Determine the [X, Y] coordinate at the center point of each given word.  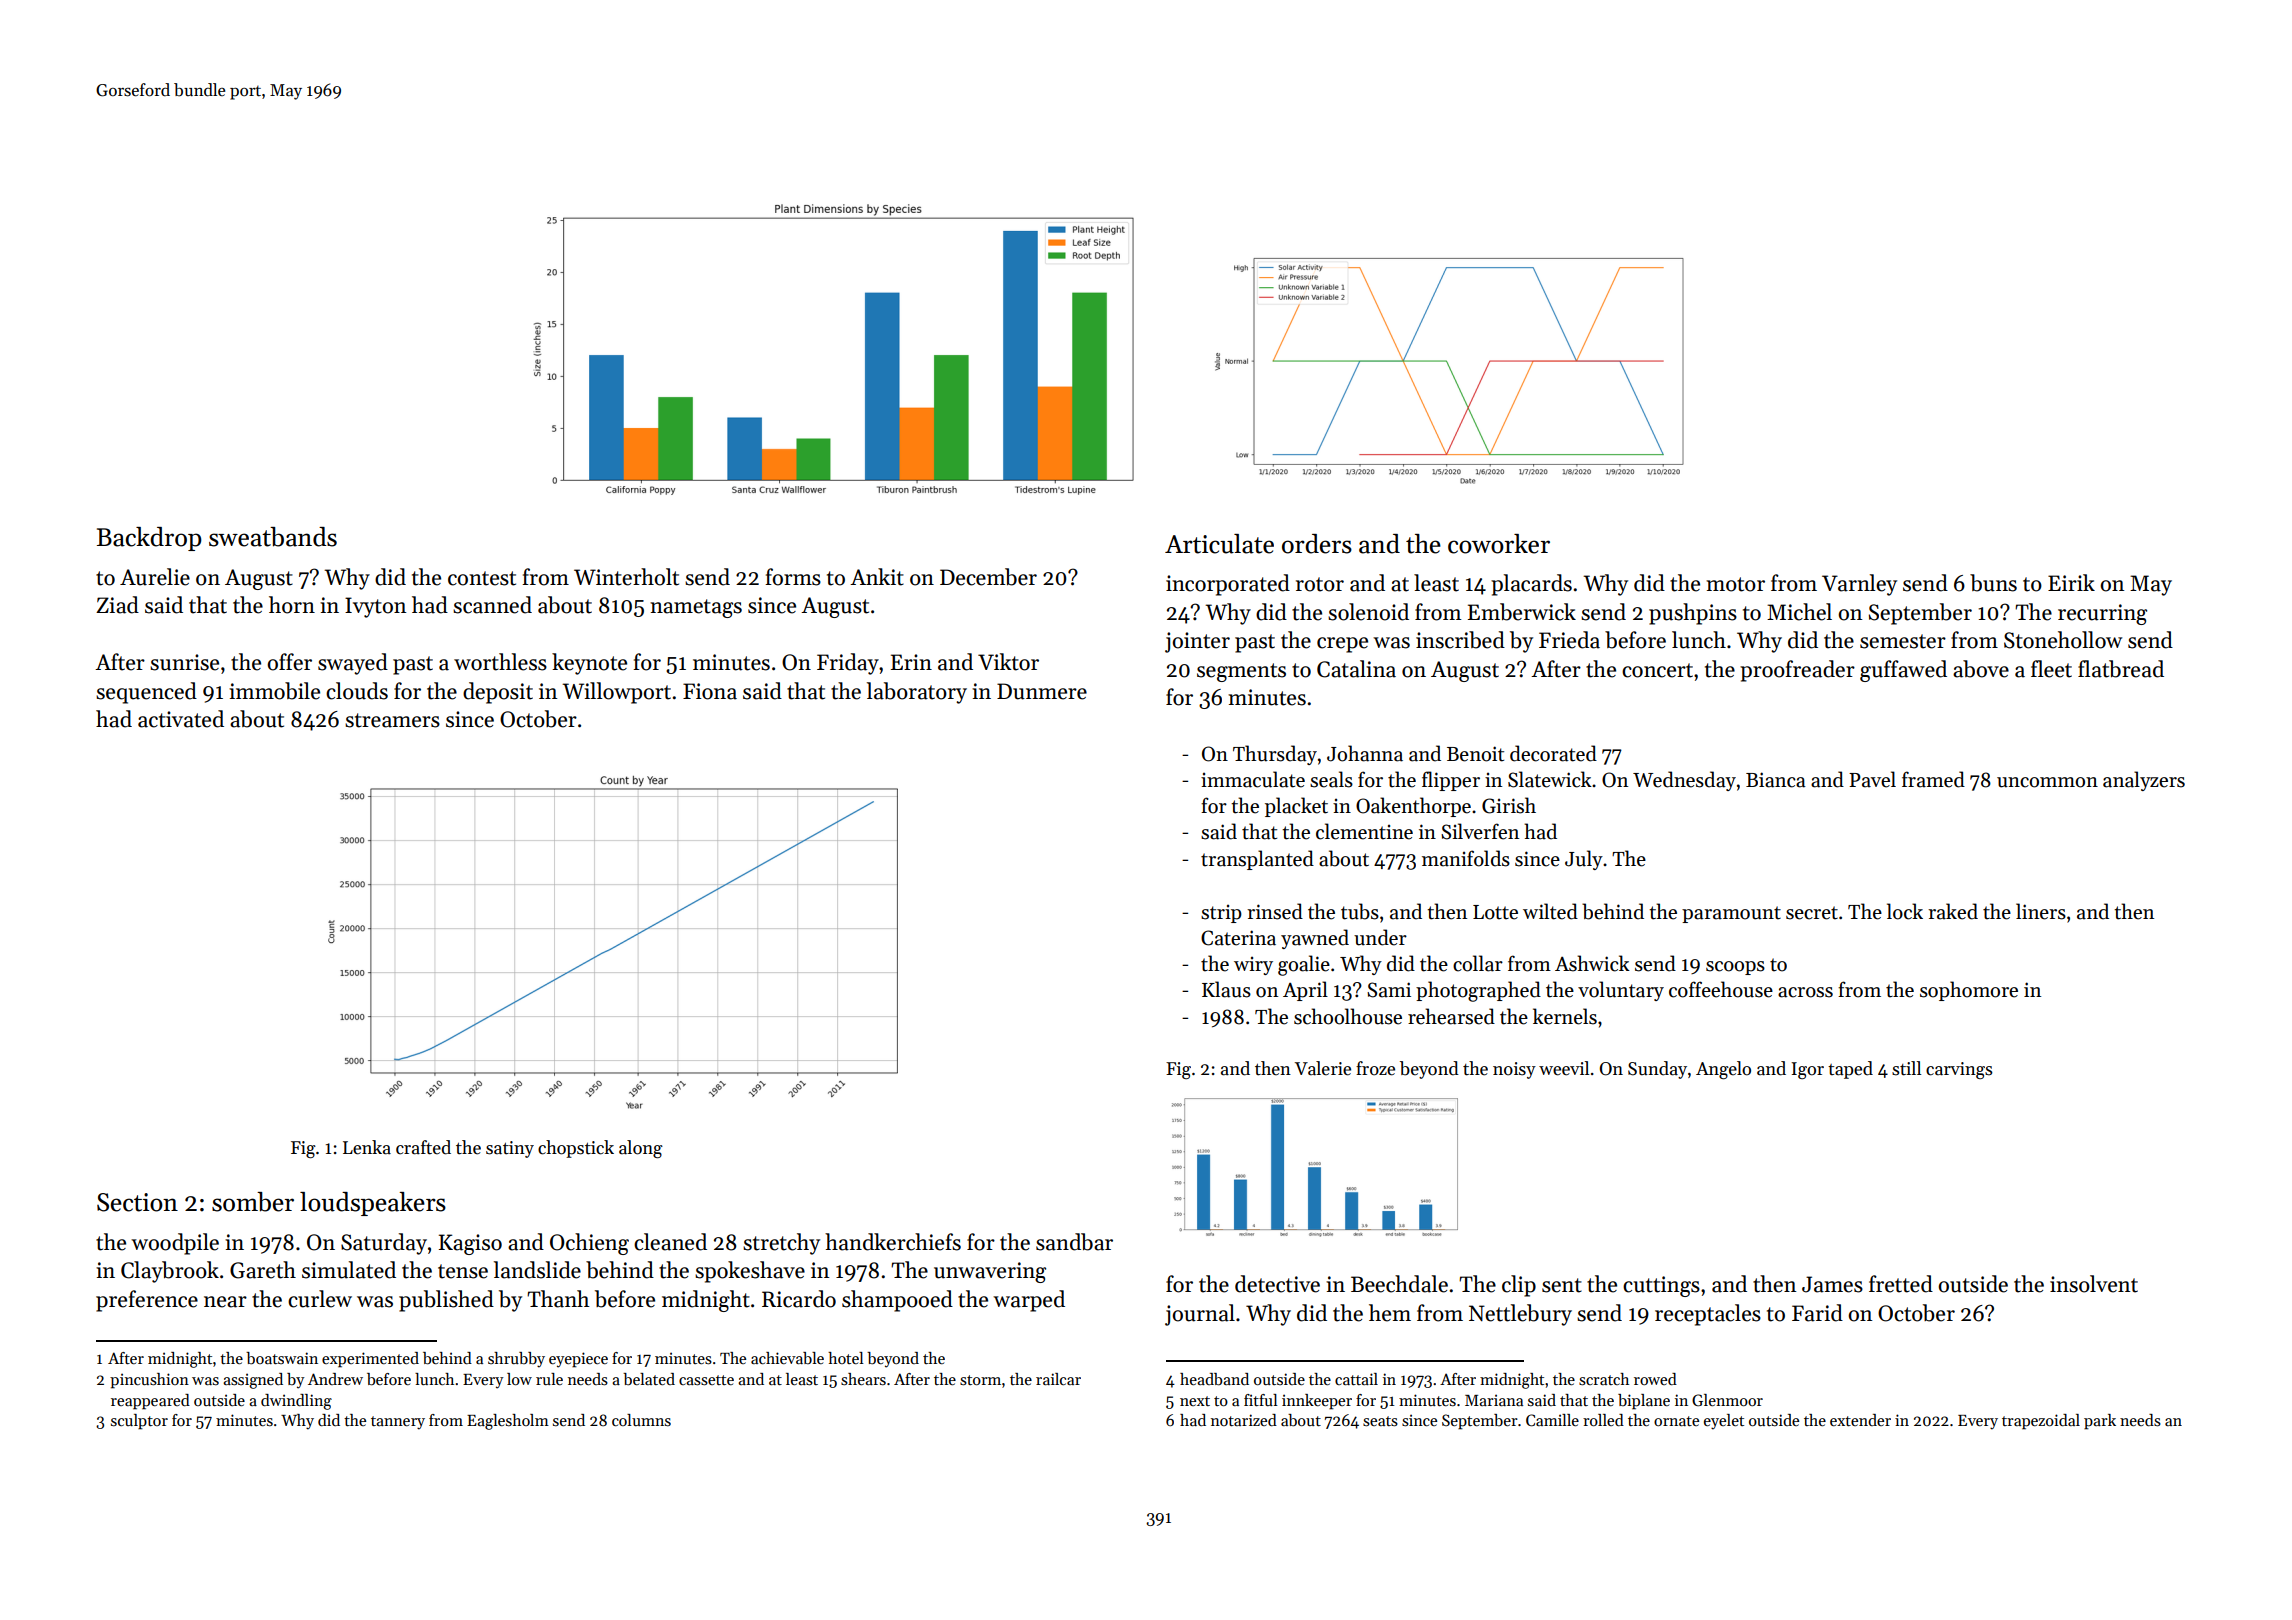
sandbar [1074, 1242]
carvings [1959, 1070]
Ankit [877, 577]
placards [1531, 585]
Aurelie [155, 577]
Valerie [1323, 1068]
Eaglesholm [508, 1422]
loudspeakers [373, 1204]
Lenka [367, 1147]
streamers [392, 720]
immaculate [1253, 779]
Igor [1807, 1070]
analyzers [2144, 781]
